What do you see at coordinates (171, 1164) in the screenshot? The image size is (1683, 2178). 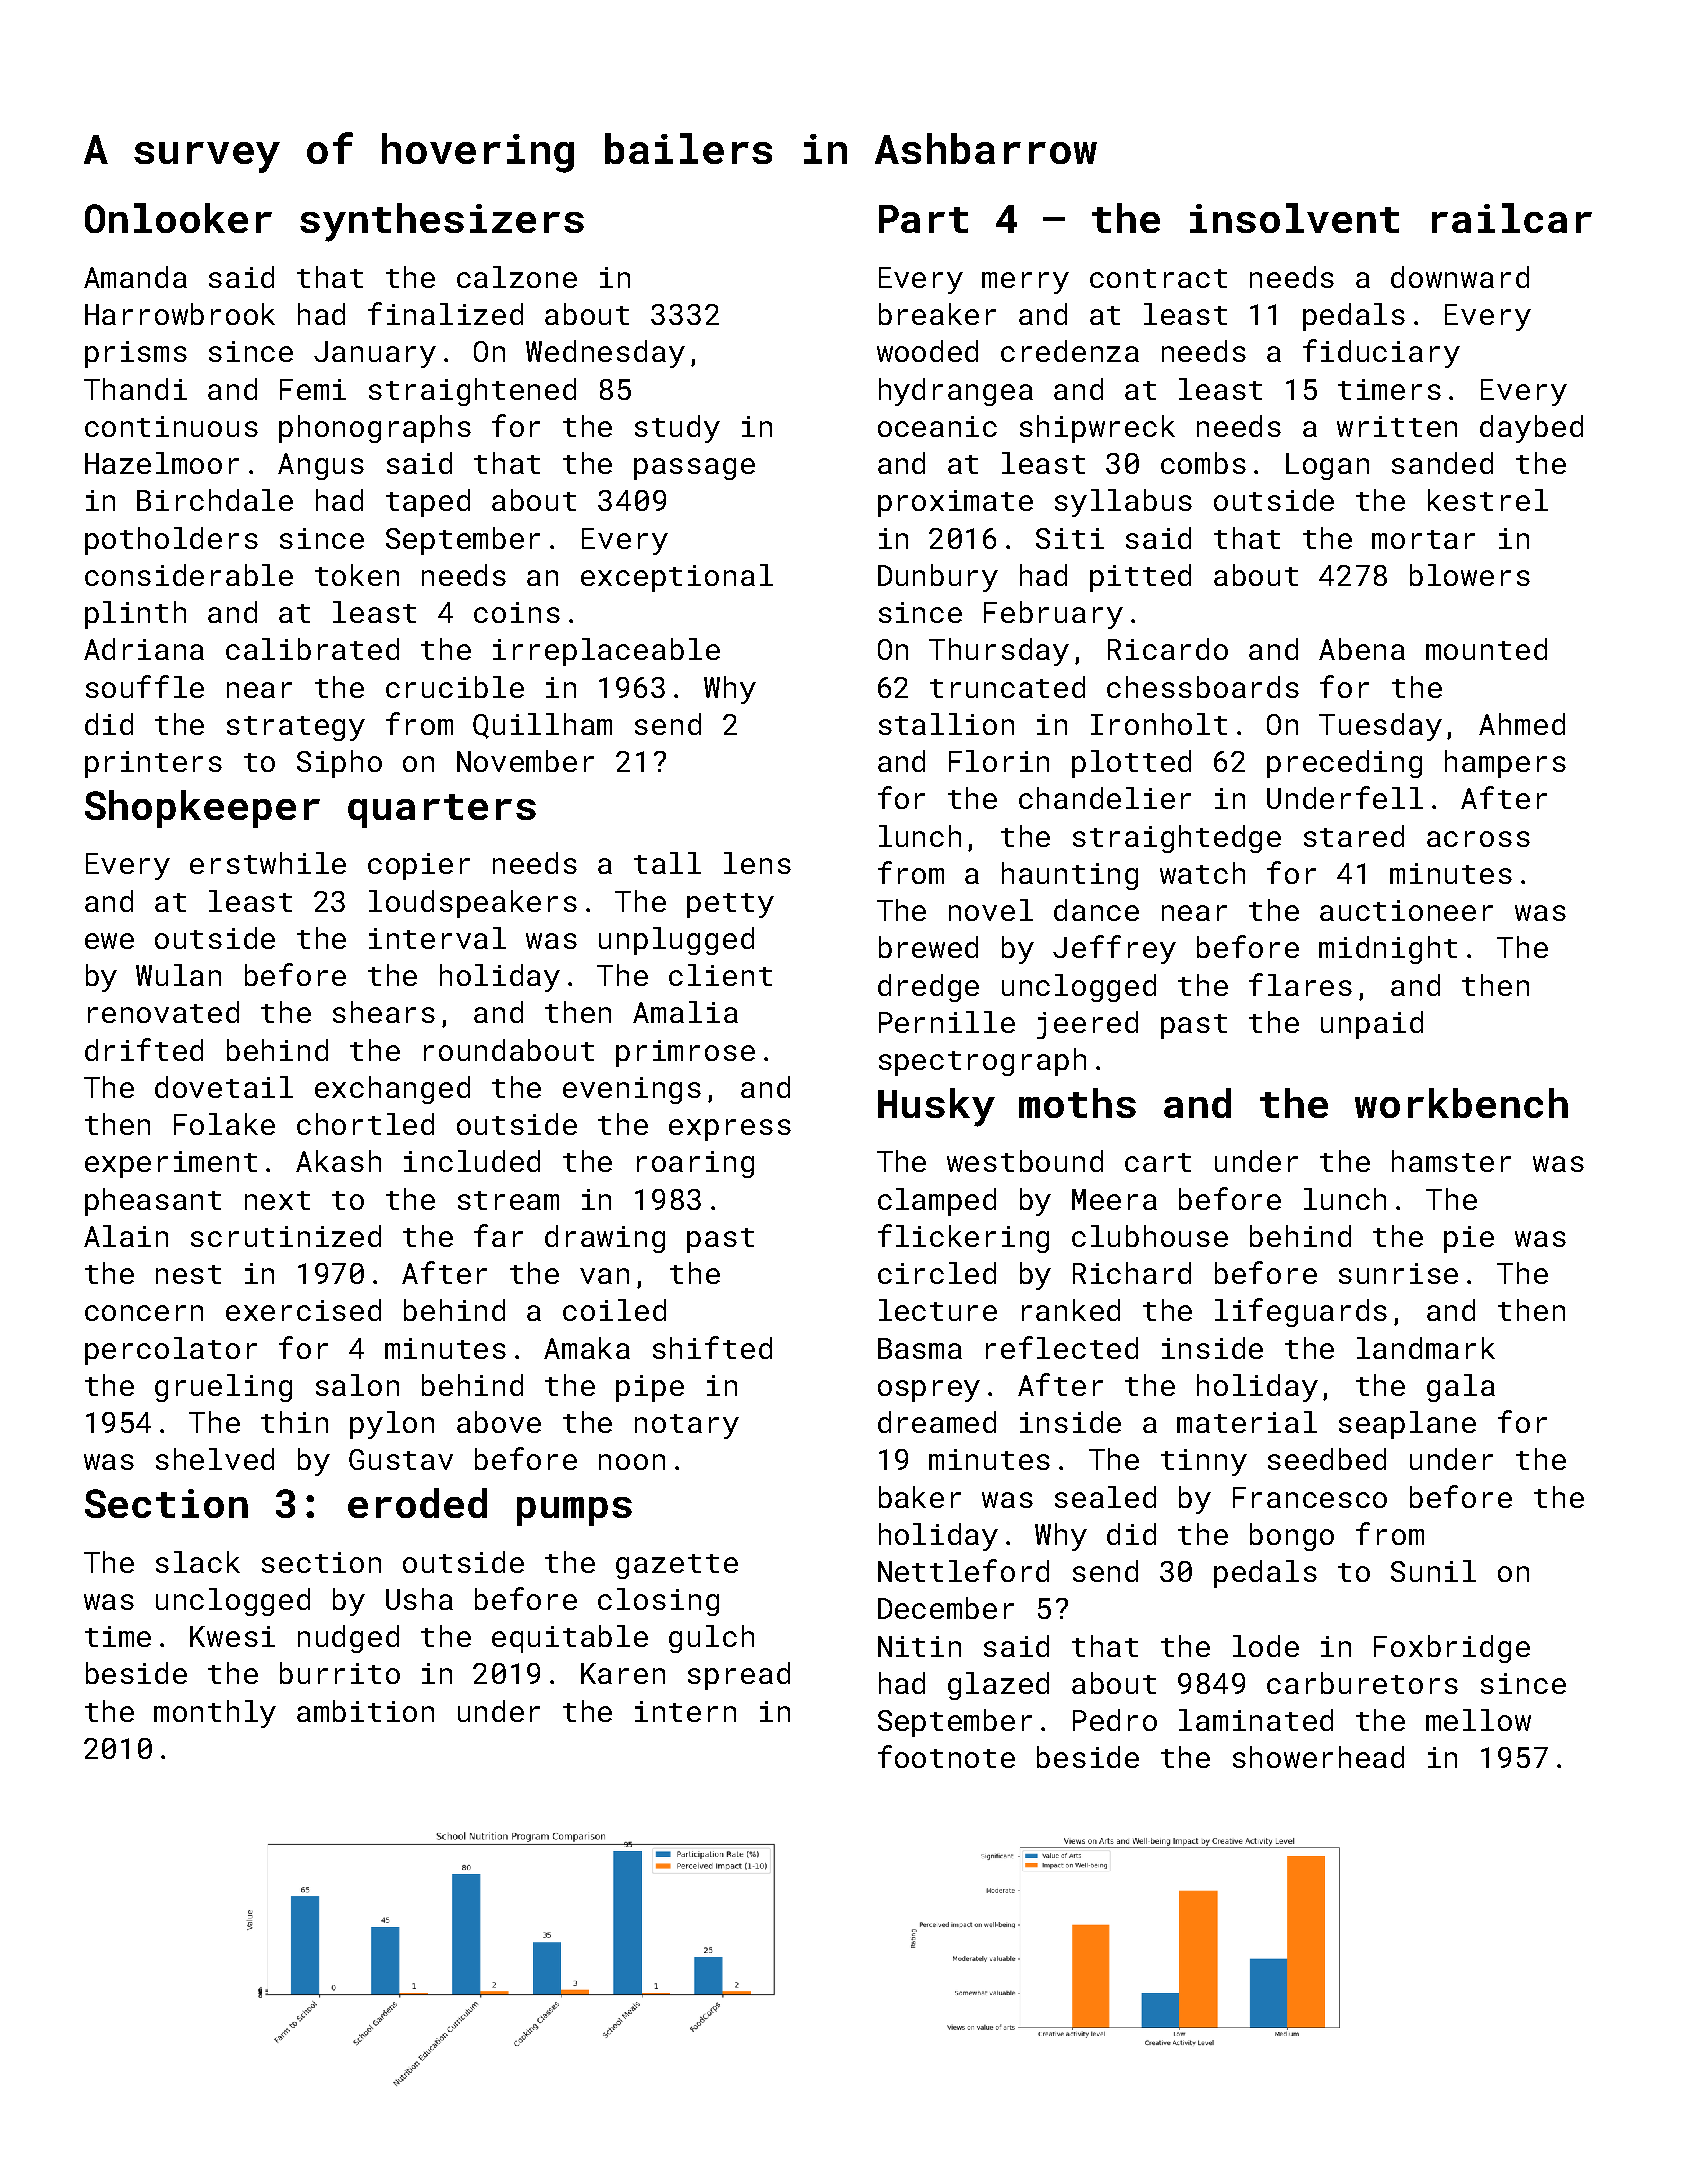 I see `experiment` at bounding box center [171, 1164].
